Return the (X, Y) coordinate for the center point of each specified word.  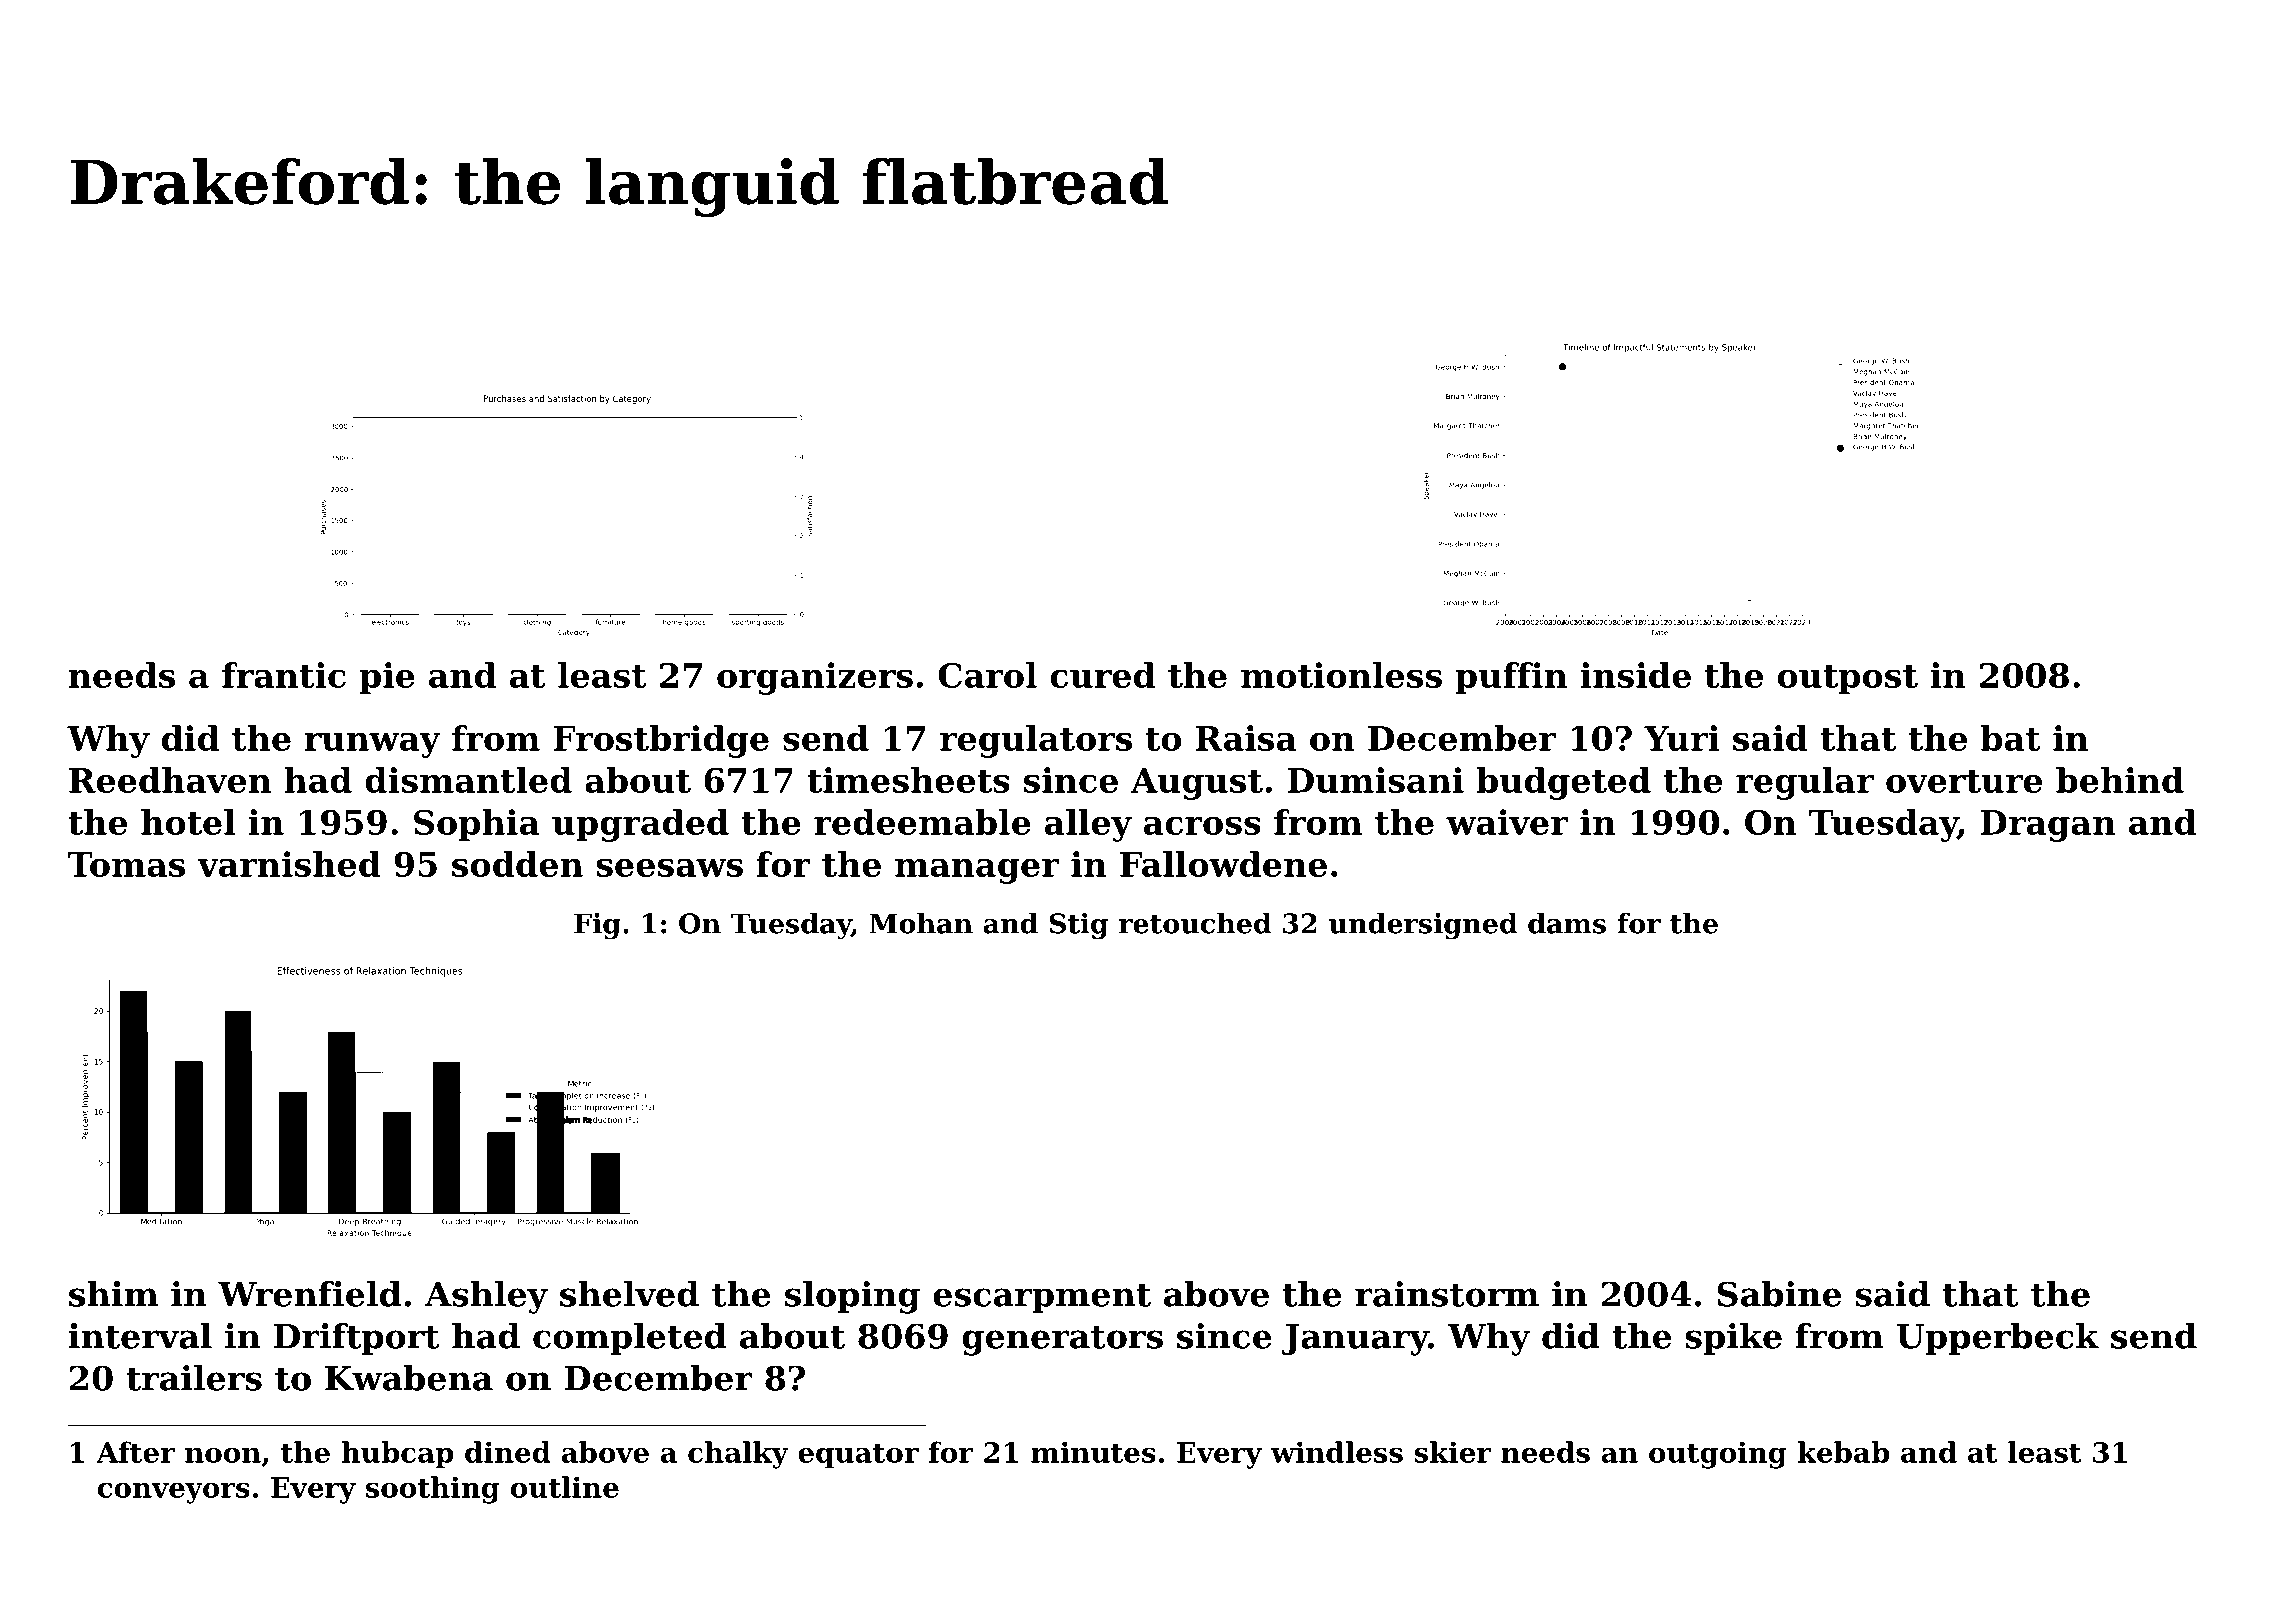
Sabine (1779, 1294)
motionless (1341, 675)
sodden (517, 864)
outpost (1848, 680)
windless (1337, 1452)
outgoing (1718, 1455)
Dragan (2048, 826)
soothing (433, 1490)
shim (113, 1294)
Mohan (921, 923)
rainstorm (1447, 1294)
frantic (284, 675)
